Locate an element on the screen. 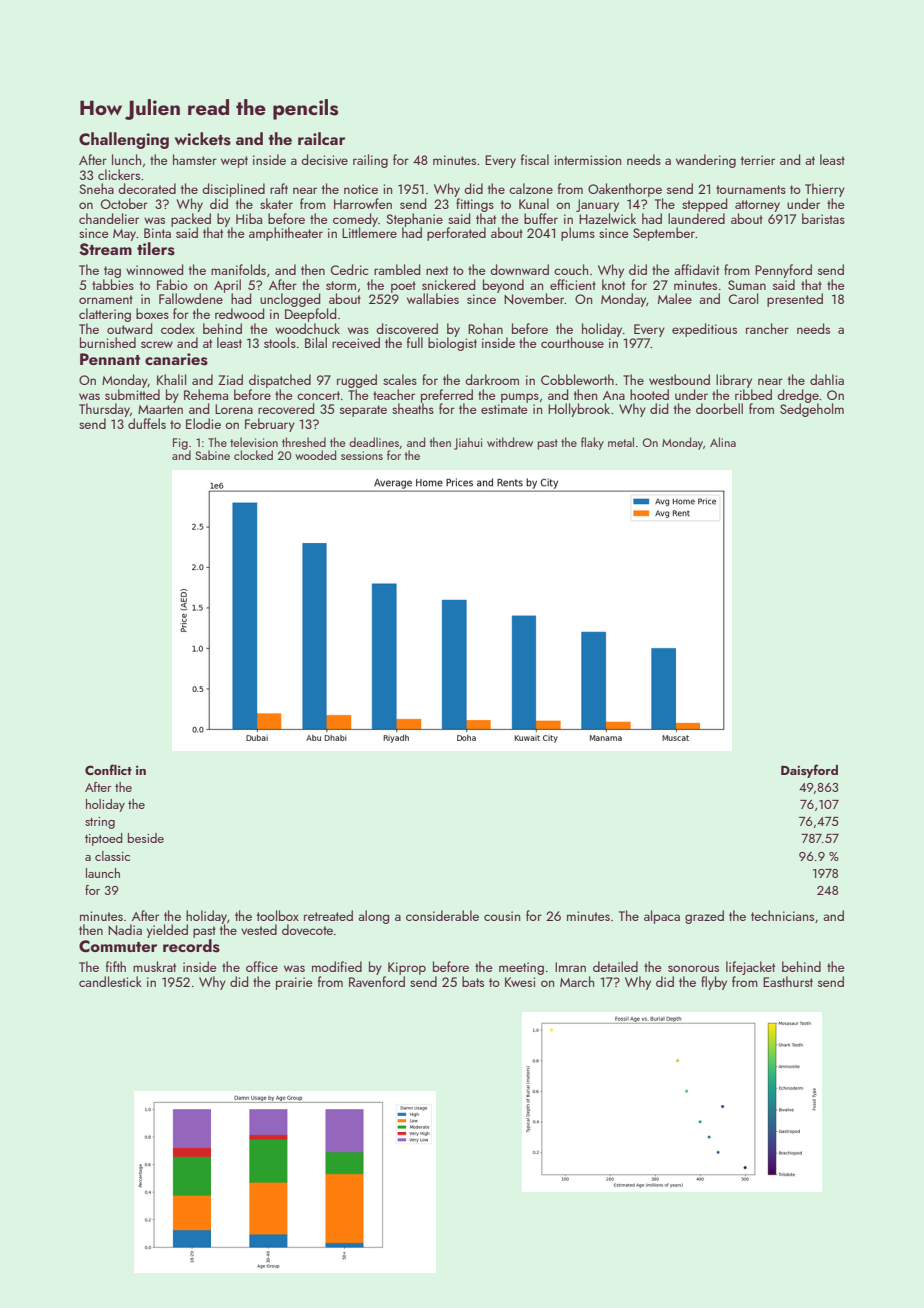 The height and width of the screenshot is (1308, 924). metal is located at coordinates (621, 442).
